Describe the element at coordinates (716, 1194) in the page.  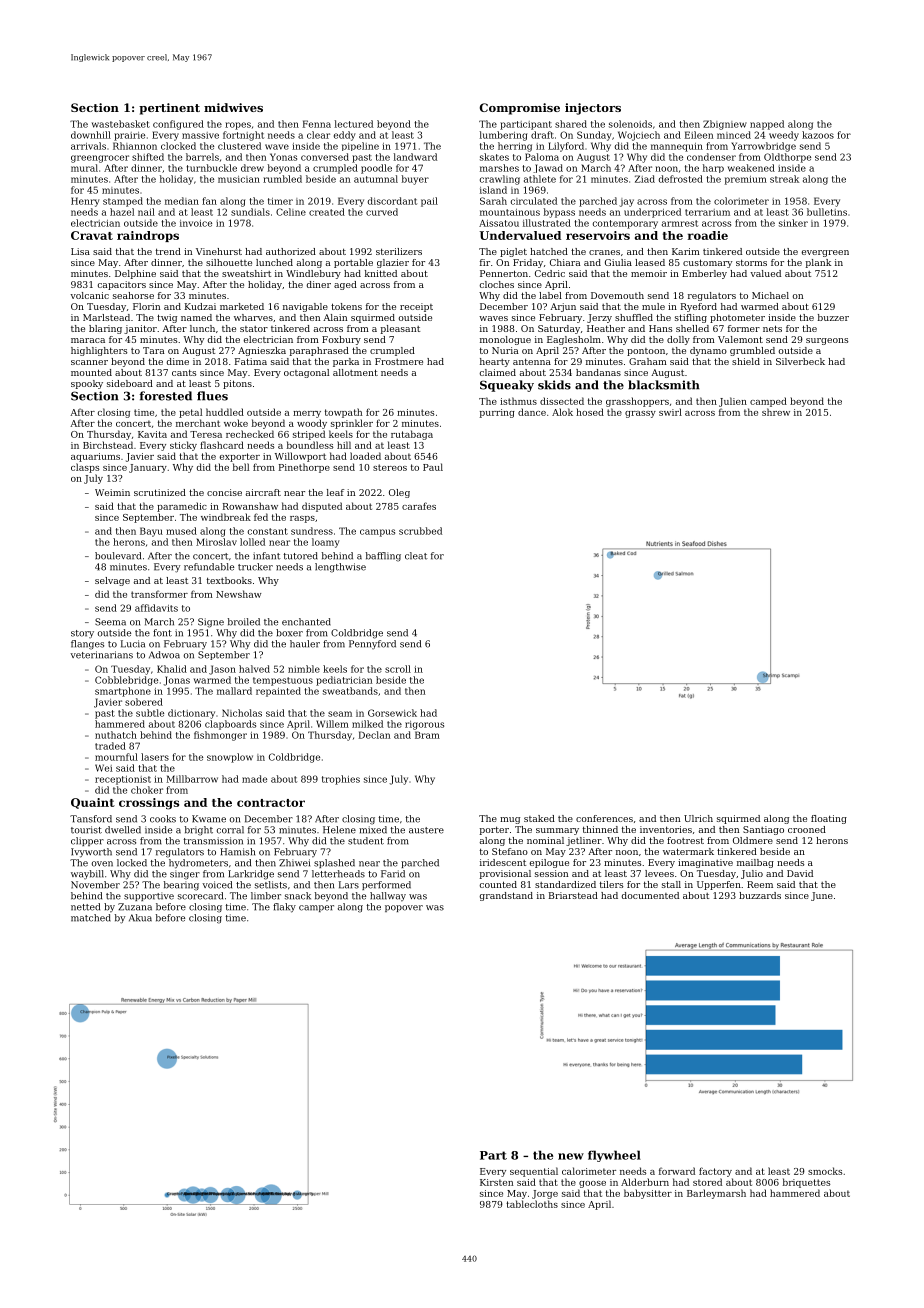
I see `Barleymarsh` at that location.
